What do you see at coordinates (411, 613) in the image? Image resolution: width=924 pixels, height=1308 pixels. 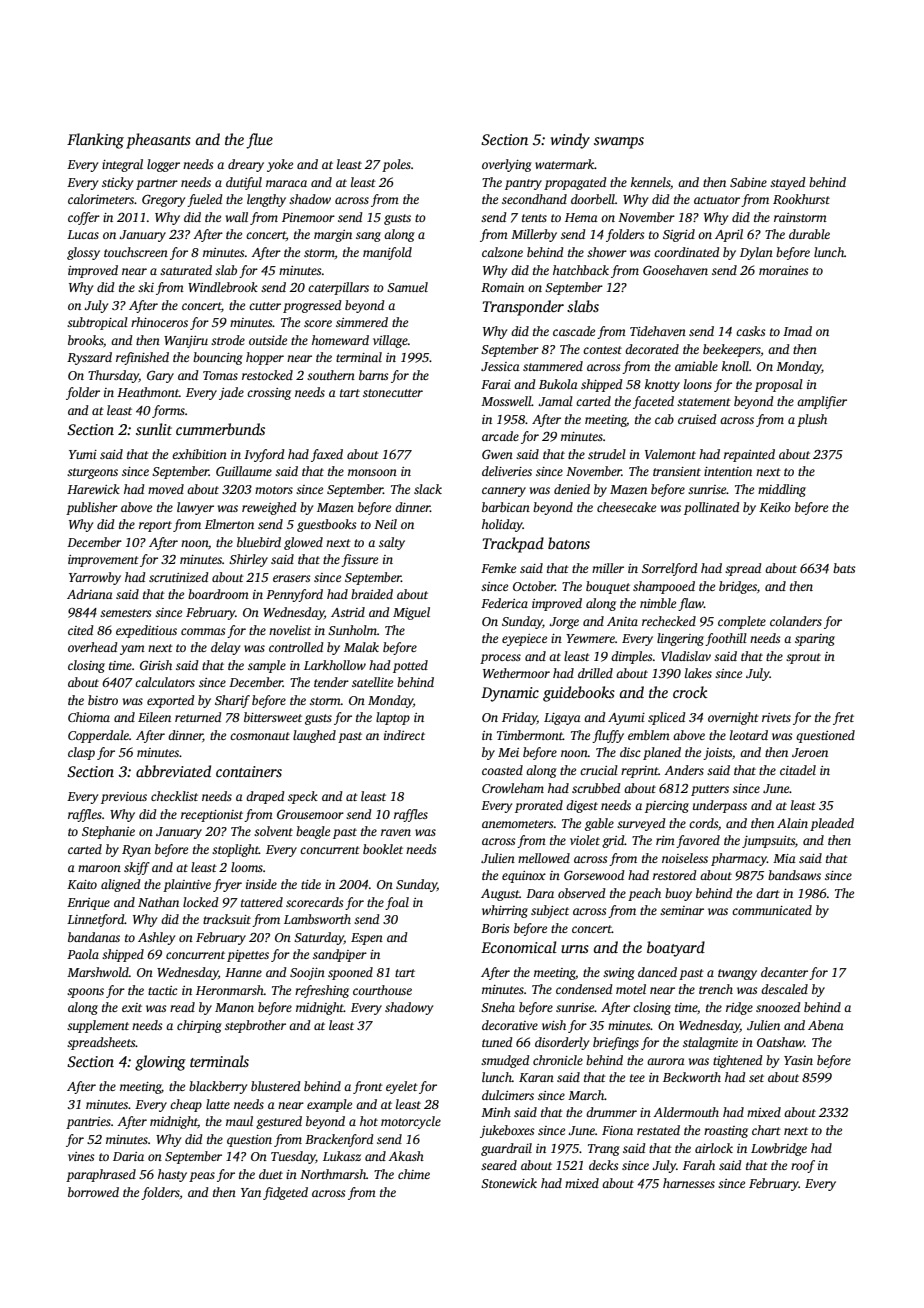 I see `Miguel` at bounding box center [411, 613].
